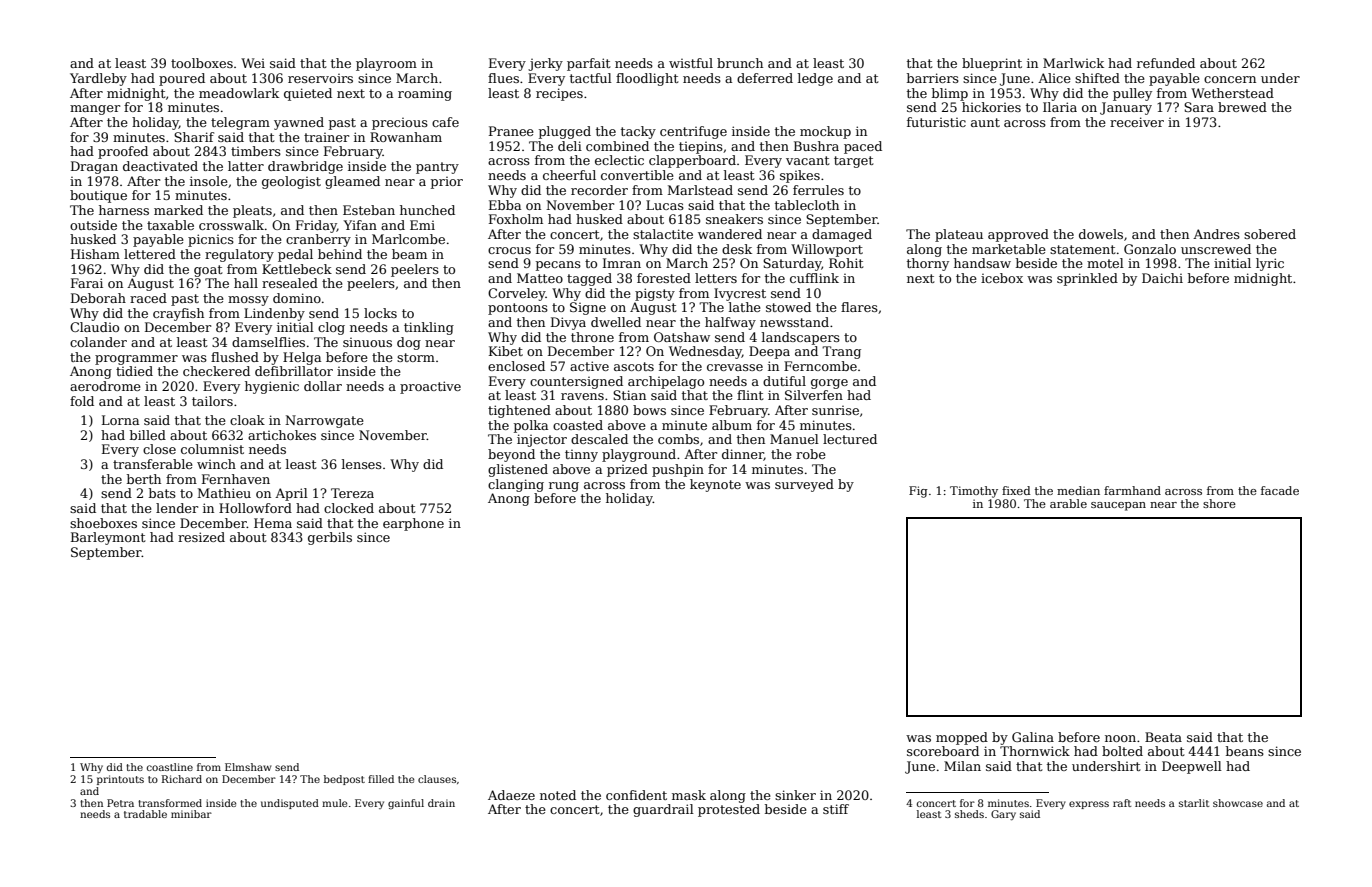  Describe the element at coordinates (740, 63) in the screenshot. I see `brunch` at that location.
